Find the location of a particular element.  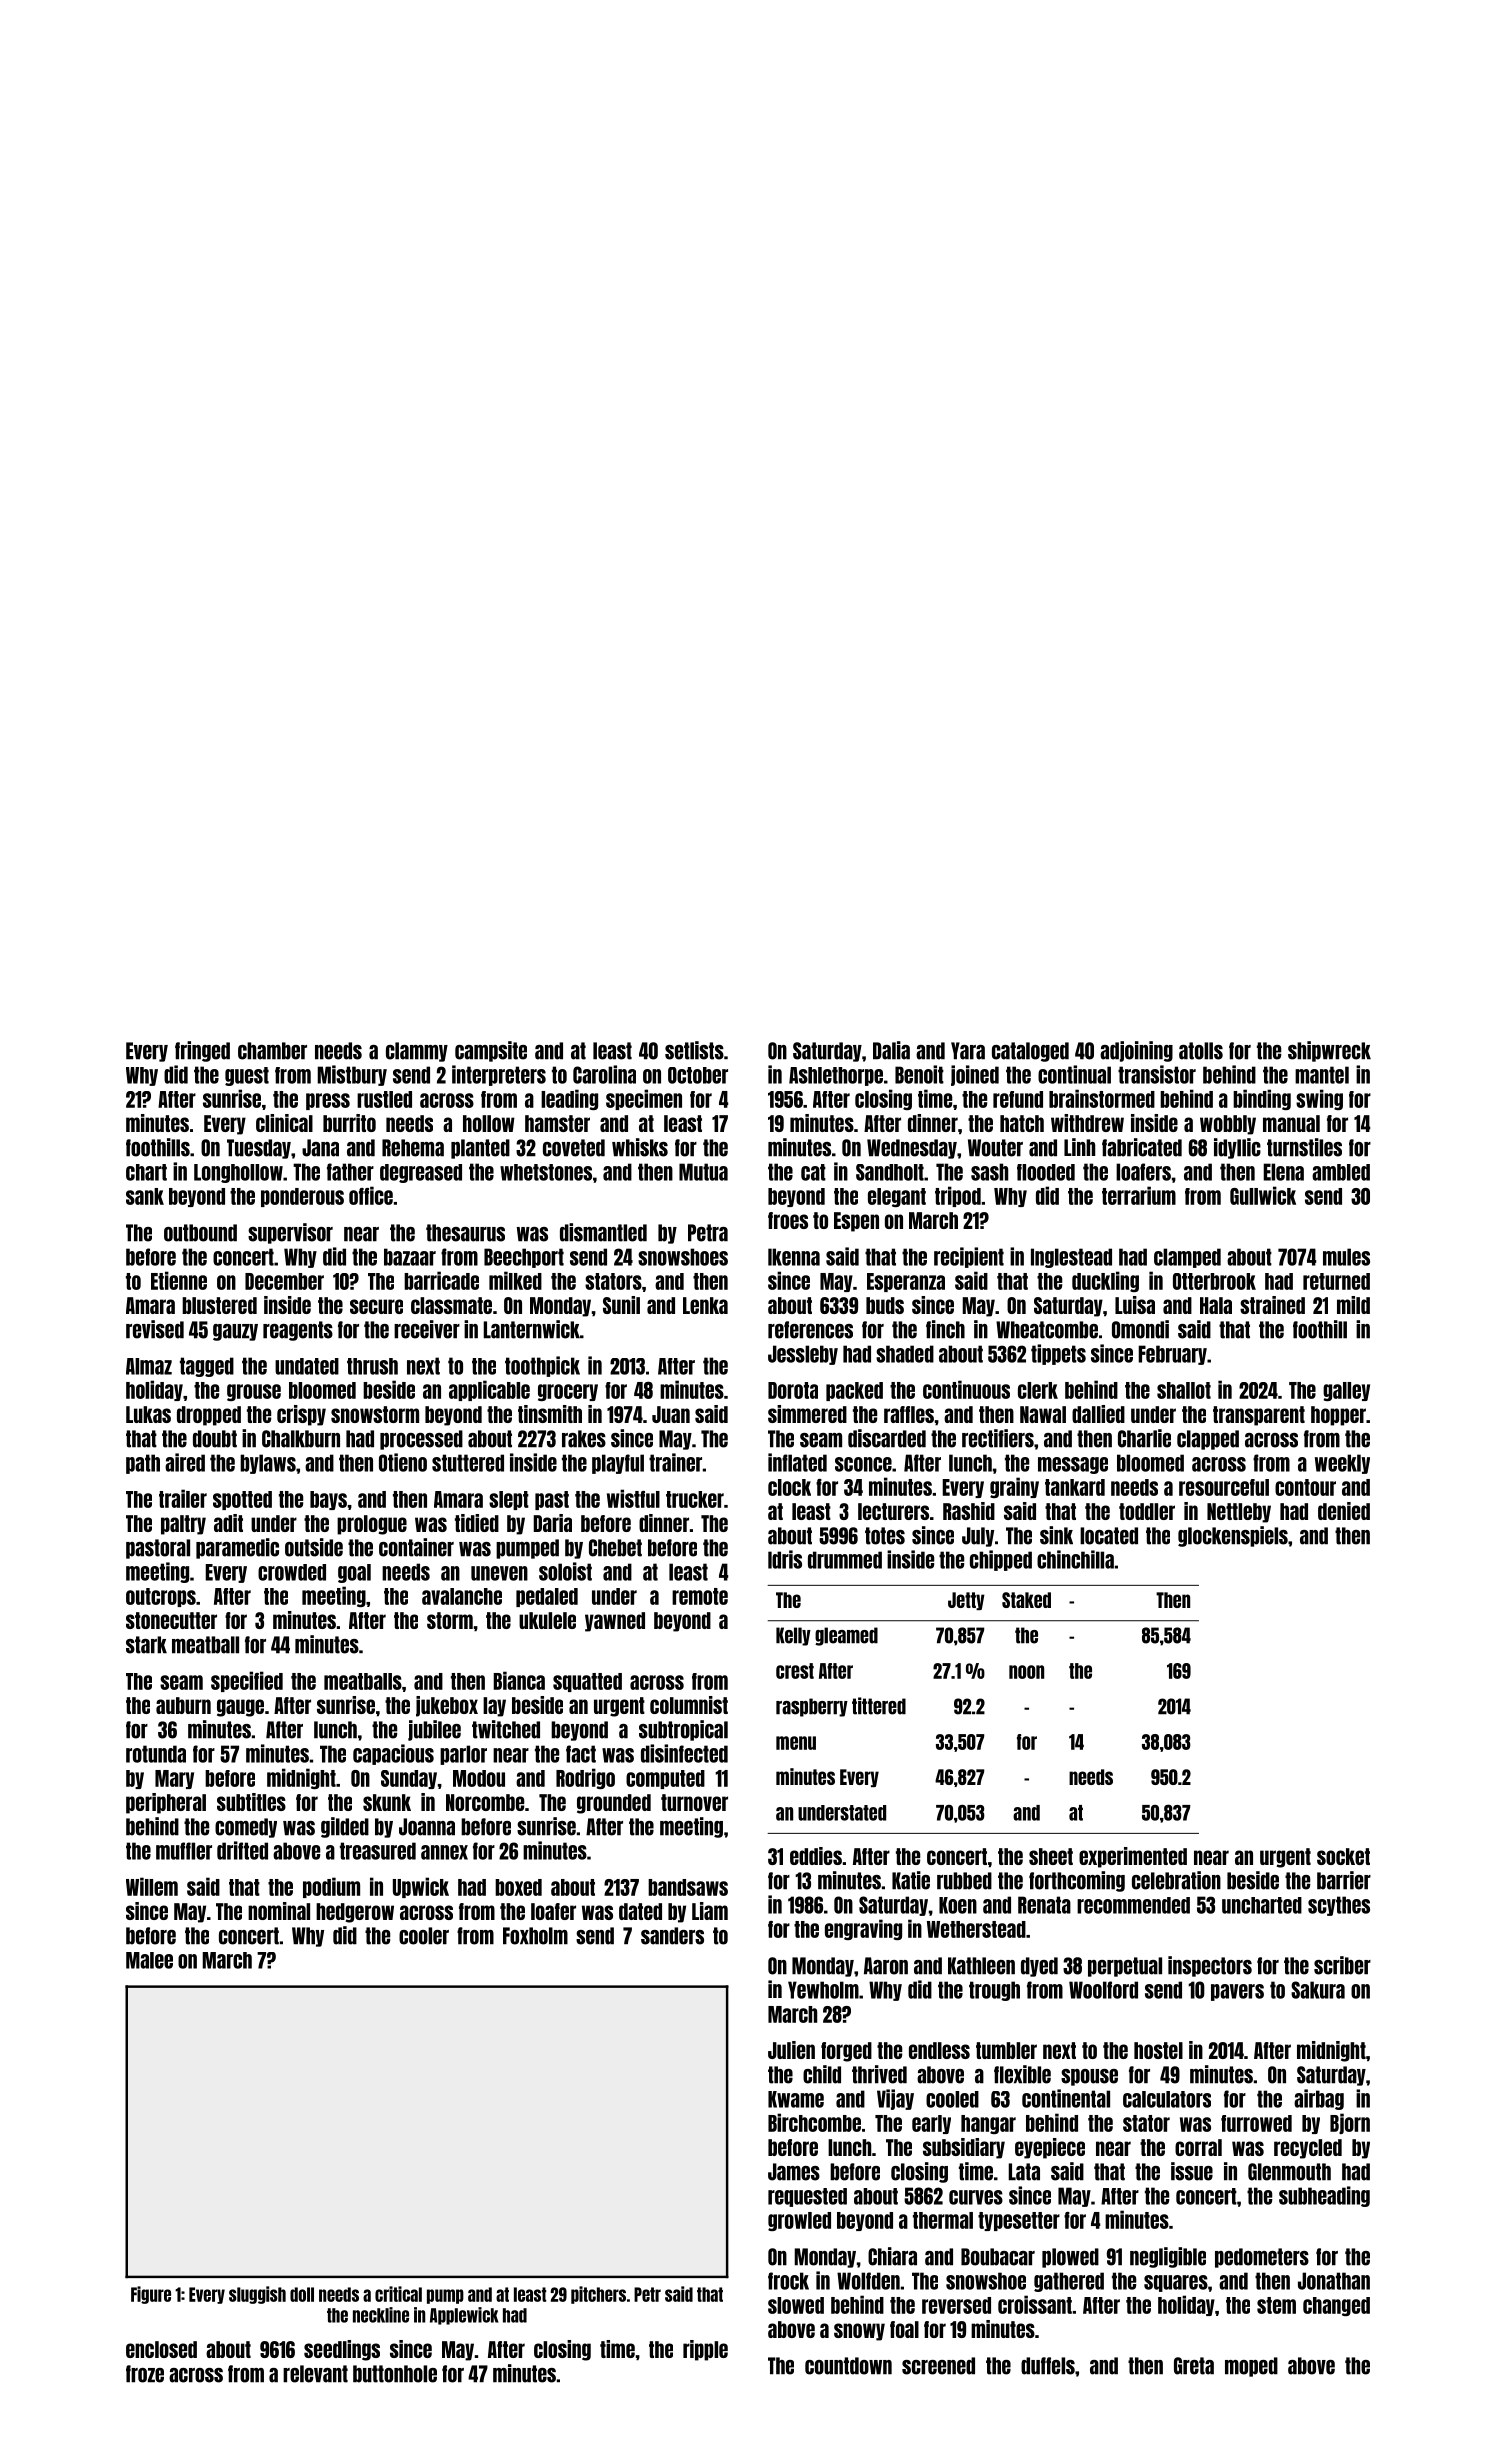

outbound is located at coordinates (200, 1233).
